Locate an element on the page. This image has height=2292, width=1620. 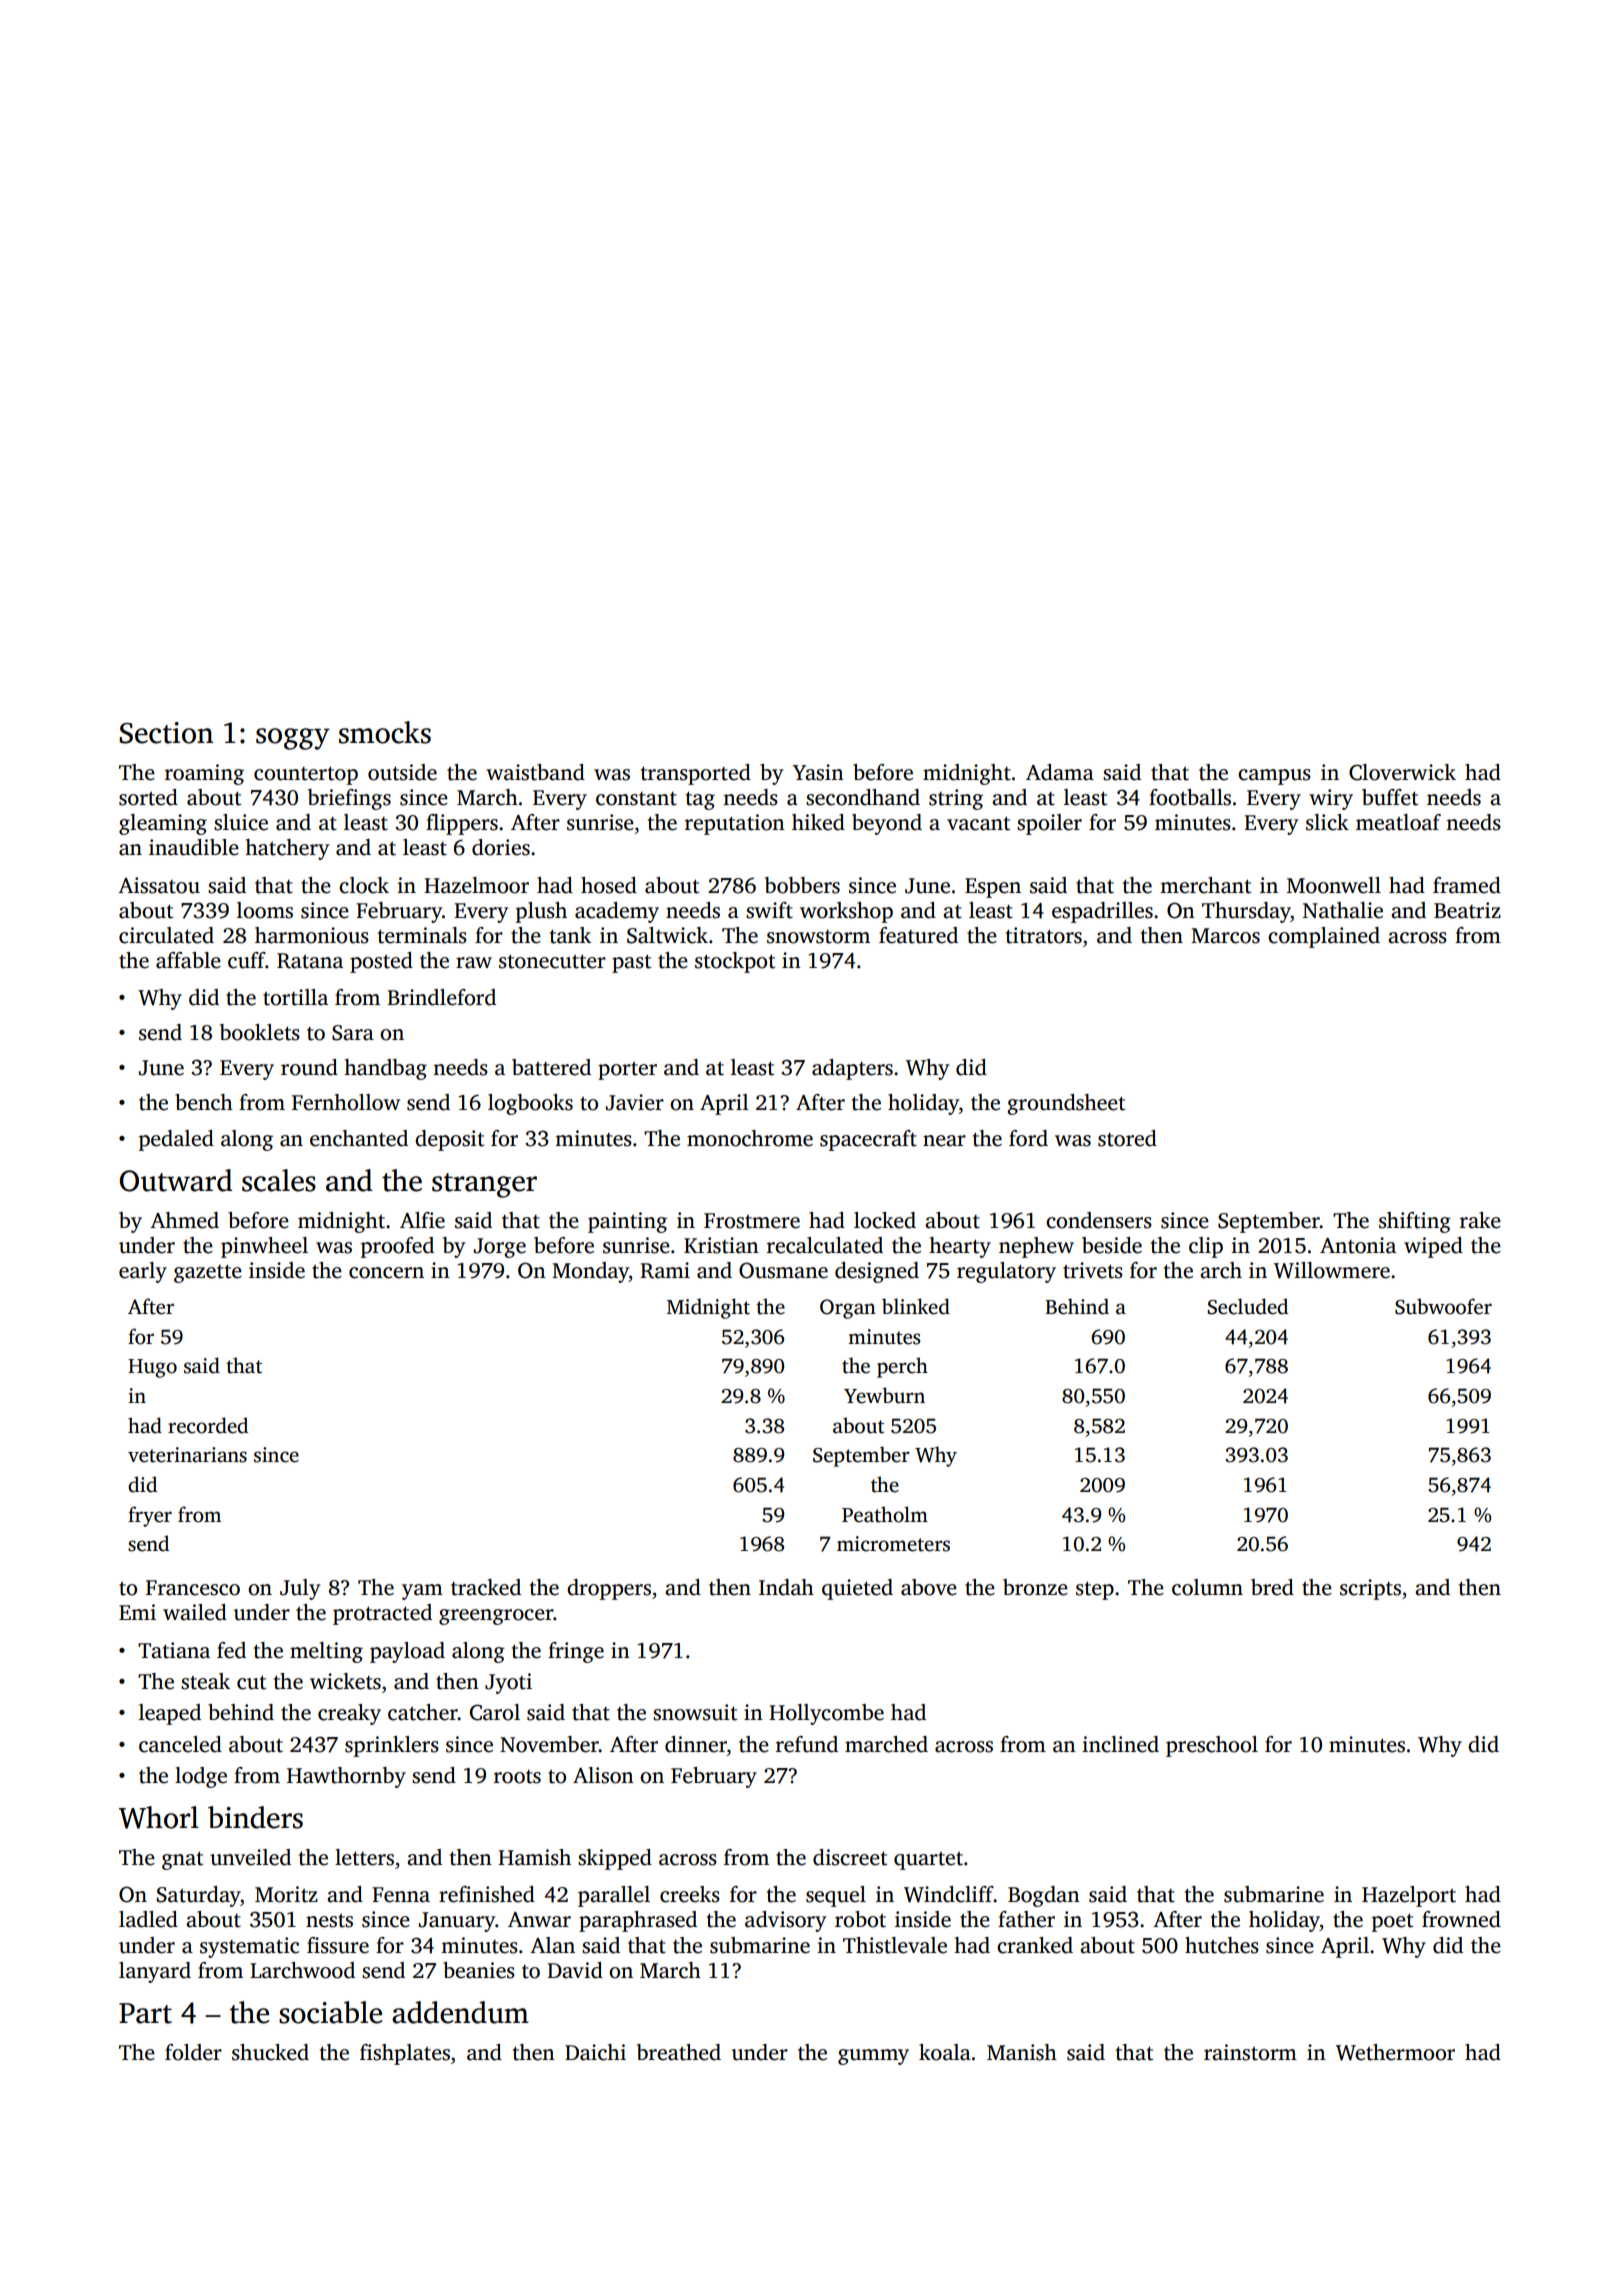
Saturday is located at coordinates (199, 1896).
